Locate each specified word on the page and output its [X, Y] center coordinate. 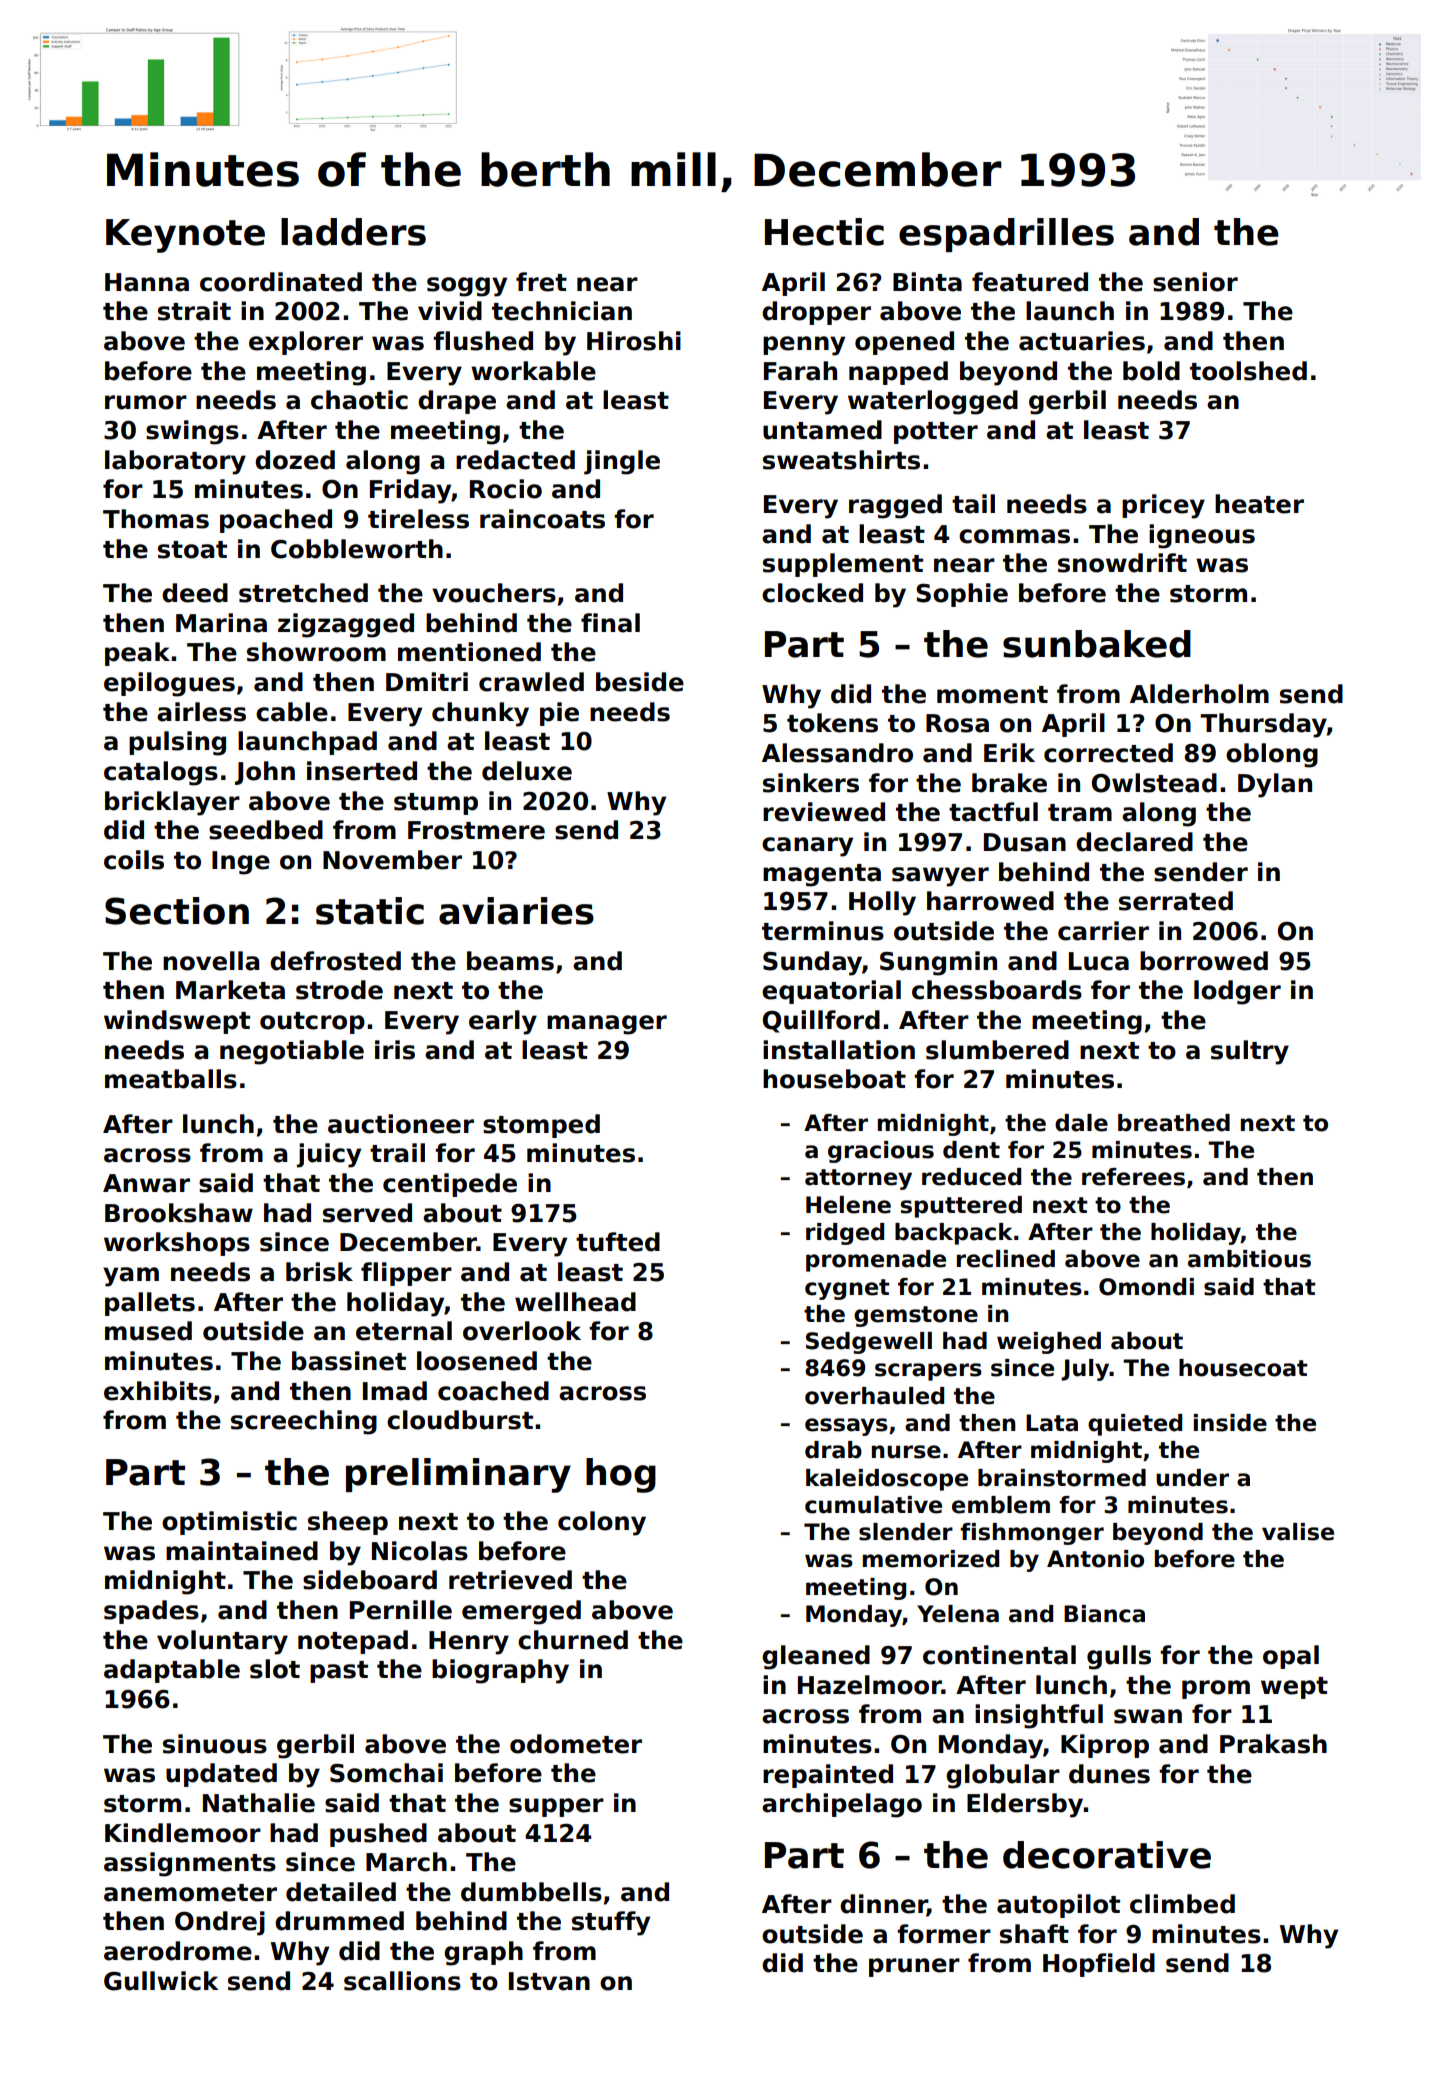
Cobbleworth [357, 549]
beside [640, 682]
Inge [241, 863]
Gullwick [161, 1981]
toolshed [1248, 371]
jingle [622, 462]
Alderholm [1199, 694]
